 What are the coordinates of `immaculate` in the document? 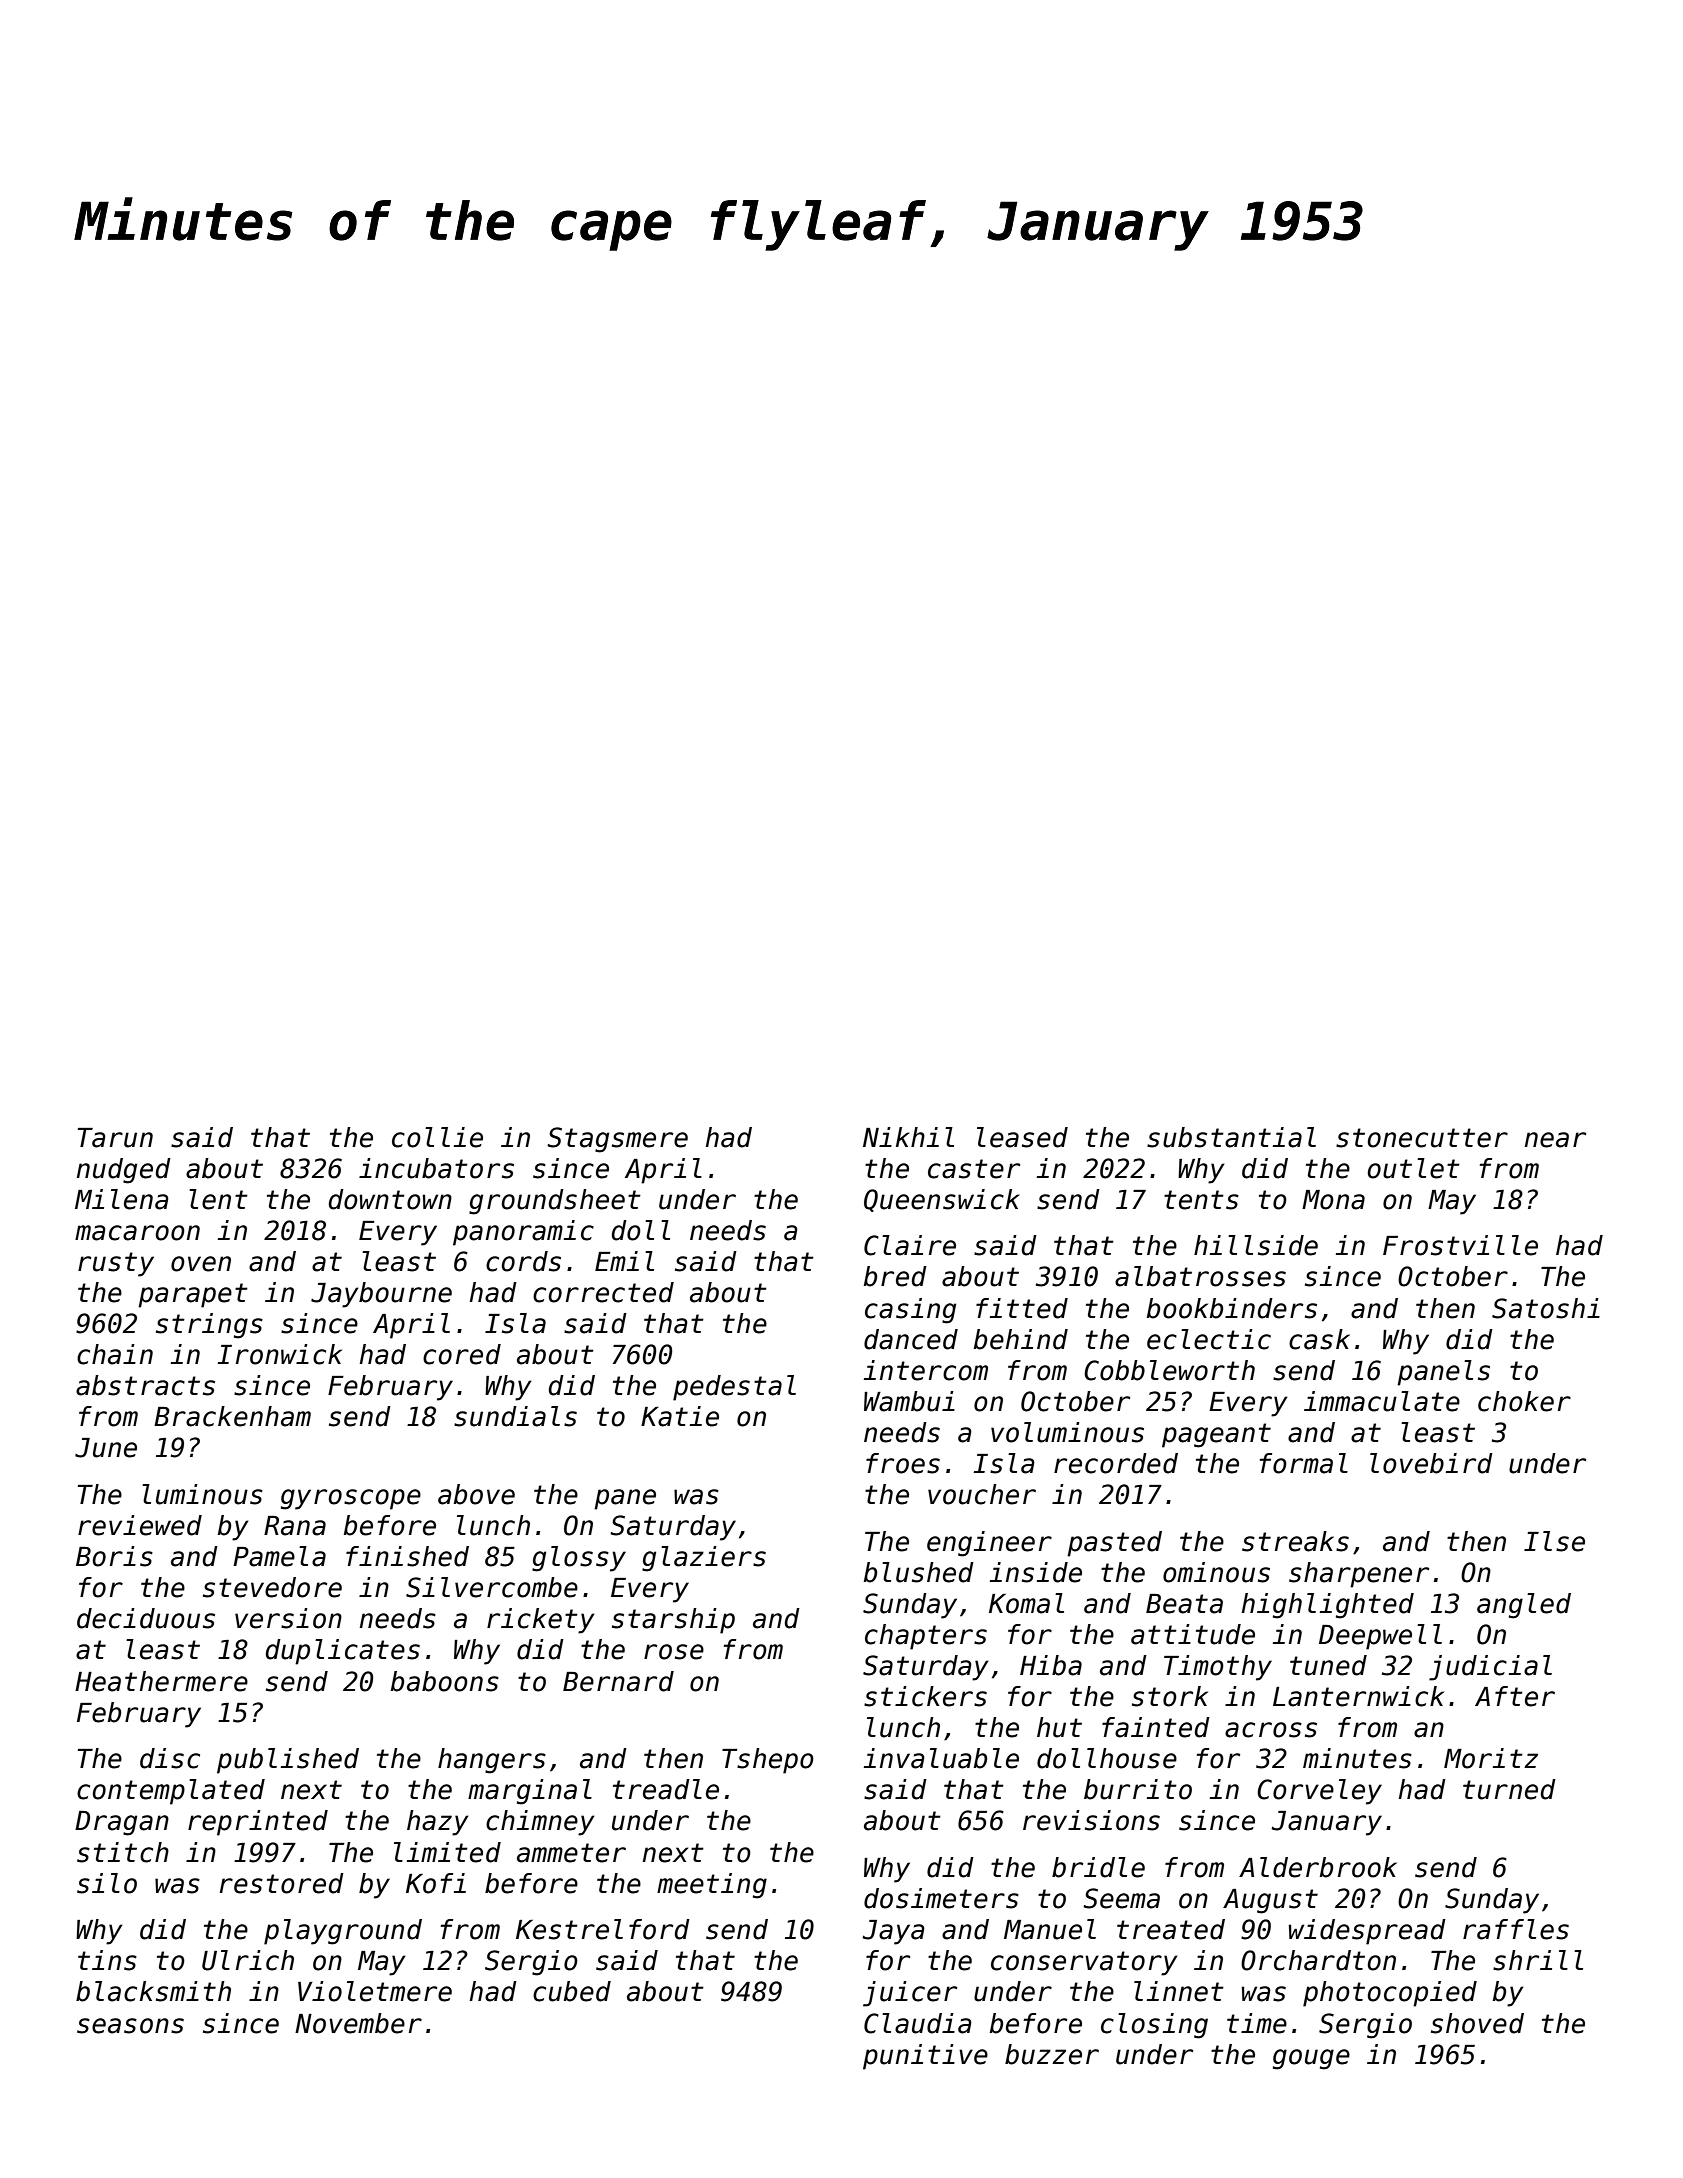 It's located at (1382, 1401).
